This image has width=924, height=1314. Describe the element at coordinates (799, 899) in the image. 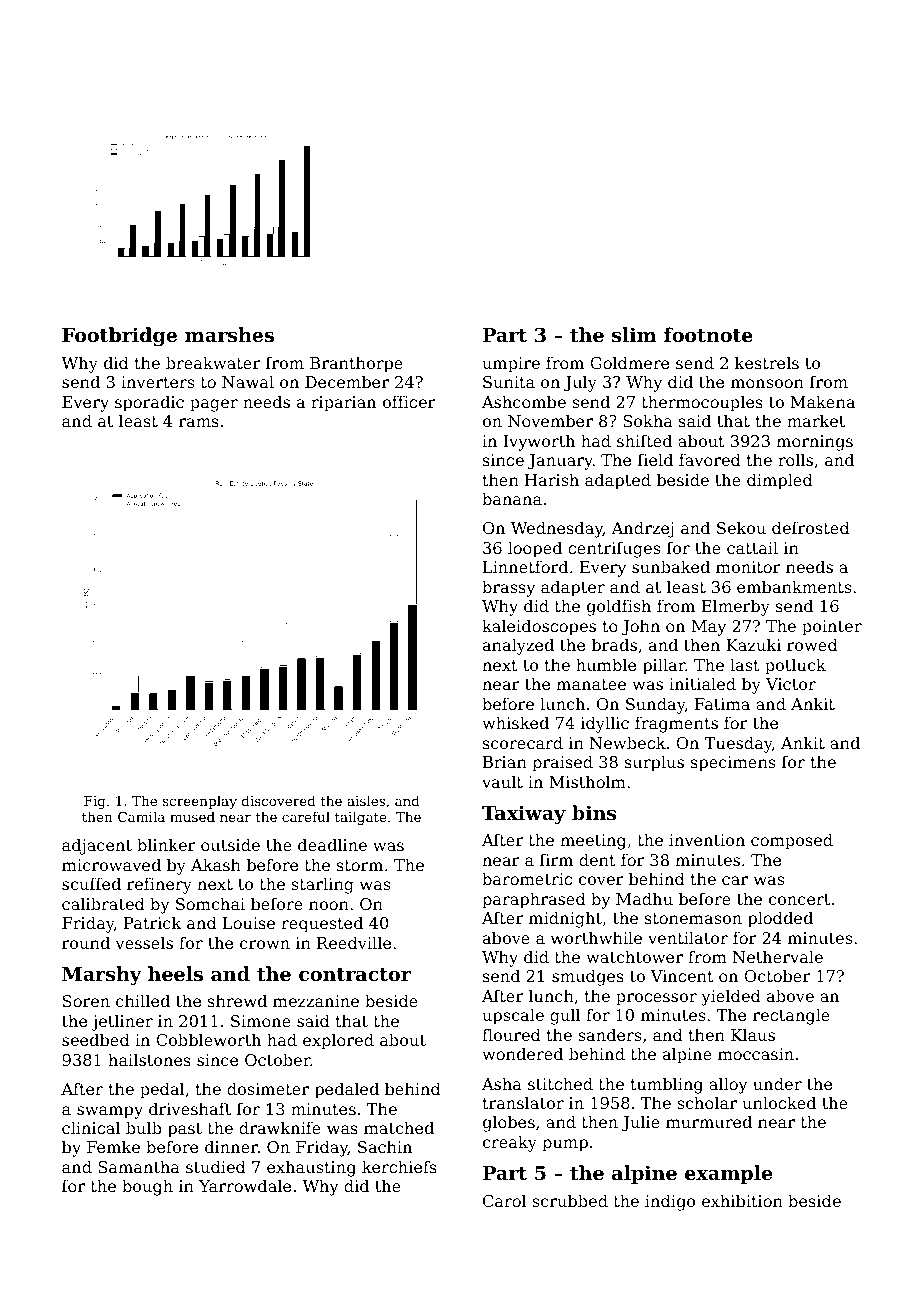

I see `concert` at that location.
